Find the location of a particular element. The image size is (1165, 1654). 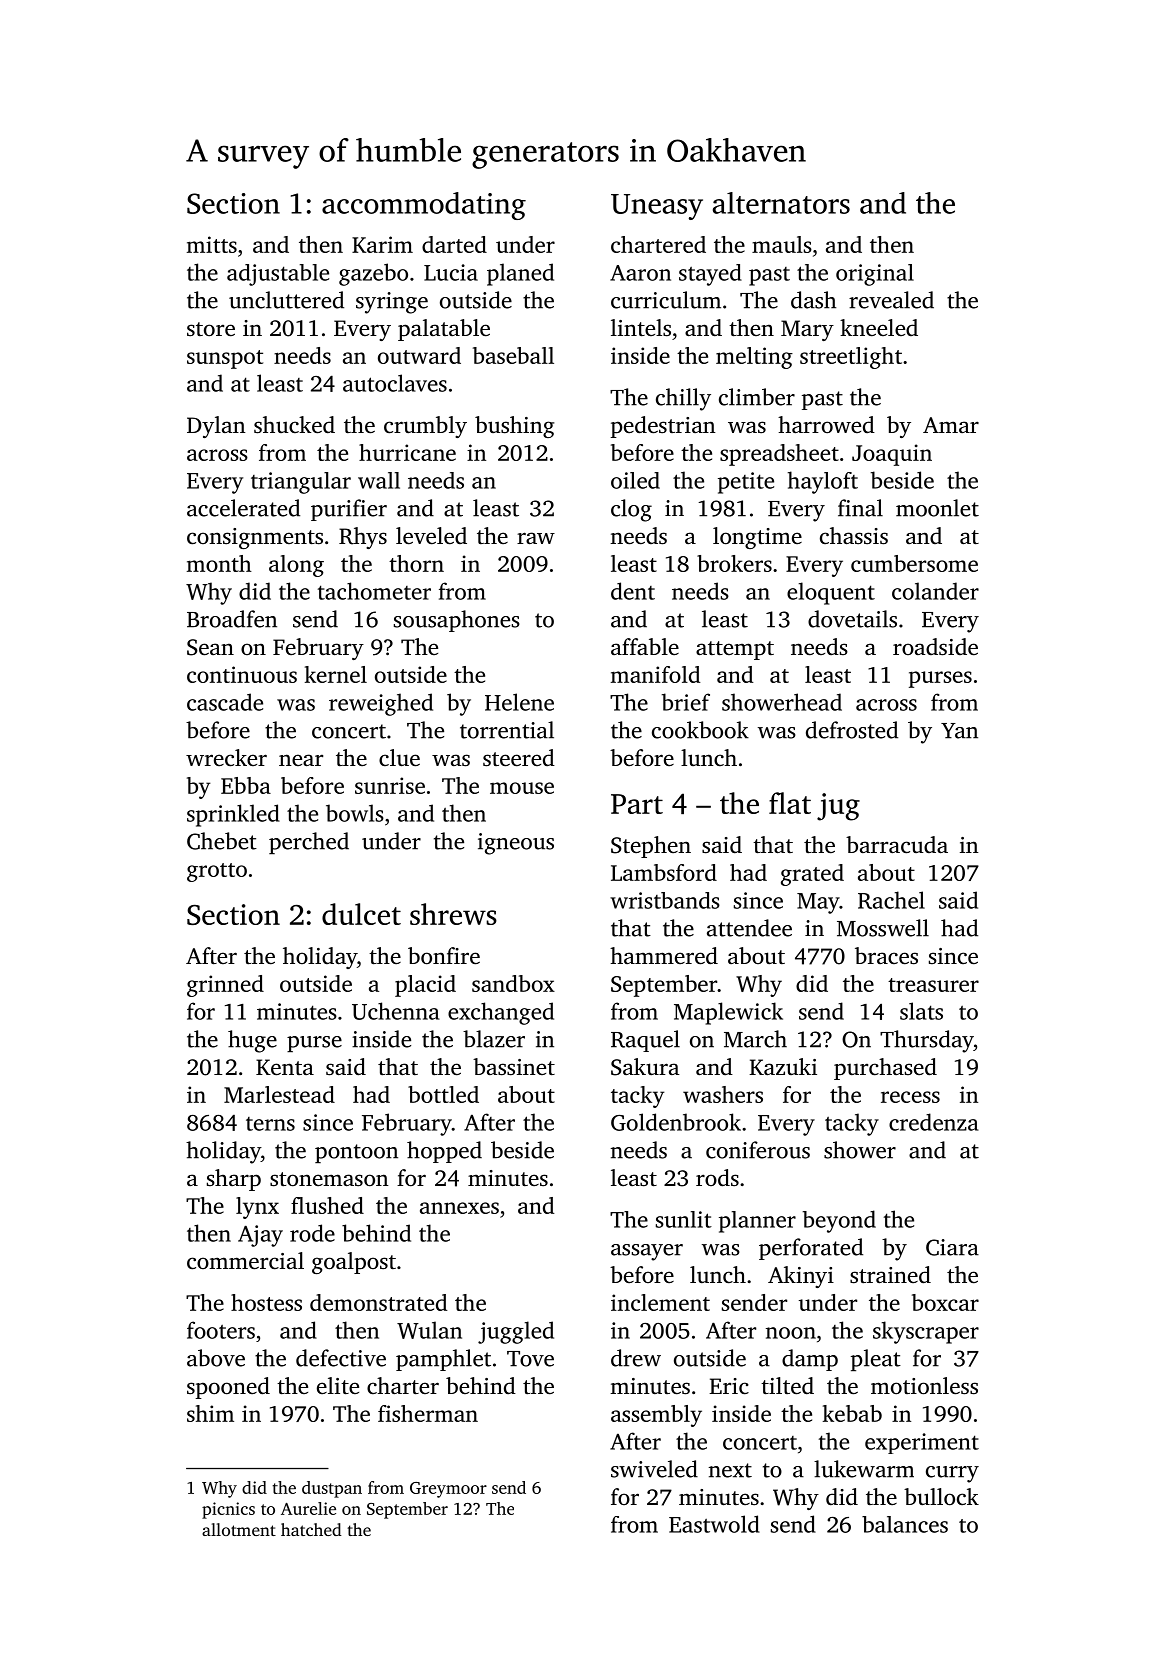

shim is located at coordinates (210, 1413).
